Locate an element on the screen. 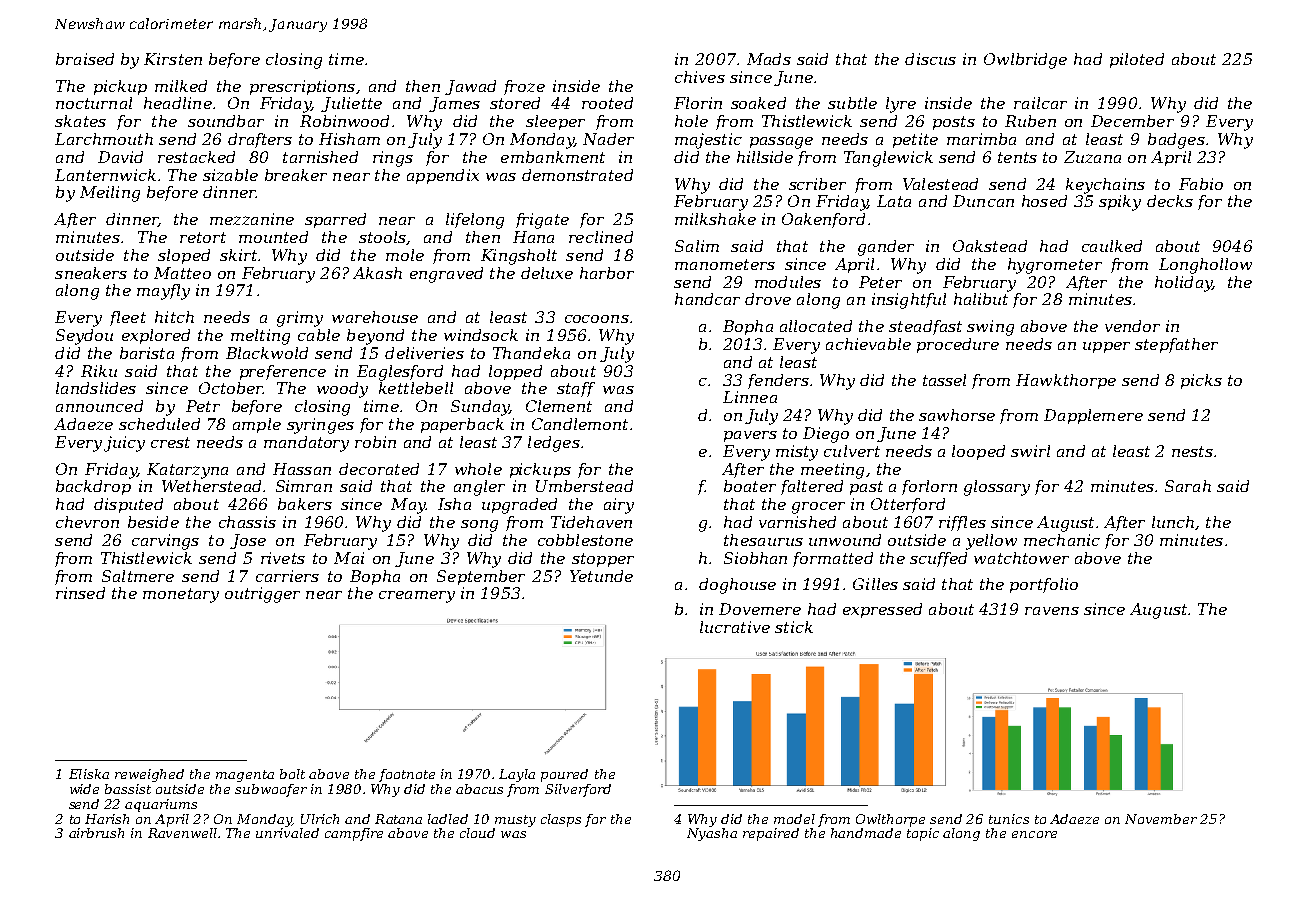 This screenshot has width=1308, height=924. Owlbridge is located at coordinates (1025, 61).
